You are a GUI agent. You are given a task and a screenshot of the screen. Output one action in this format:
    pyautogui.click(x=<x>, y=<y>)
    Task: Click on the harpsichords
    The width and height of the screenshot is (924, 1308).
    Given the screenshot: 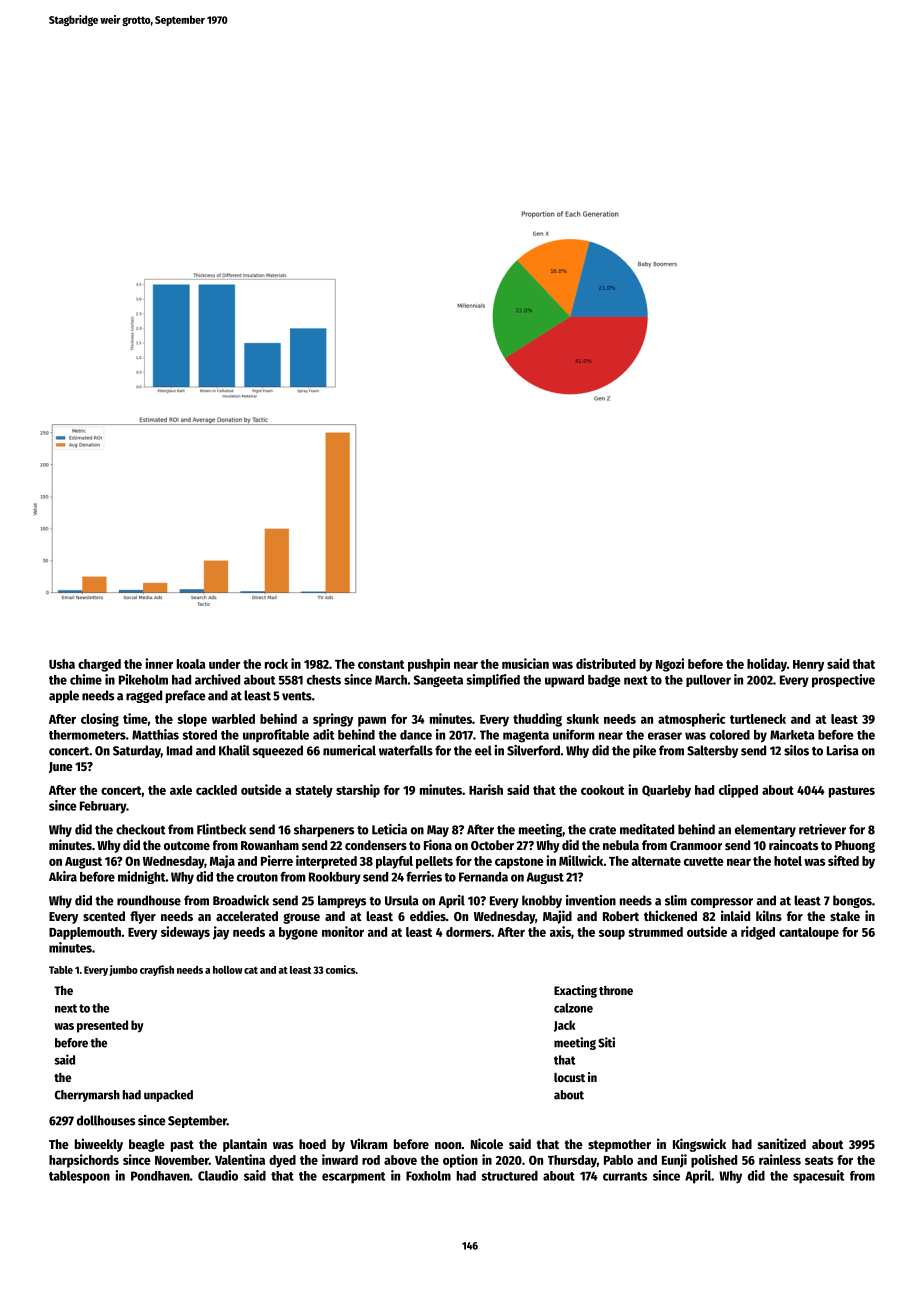 What is the action you would take?
    pyautogui.click(x=84, y=1161)
